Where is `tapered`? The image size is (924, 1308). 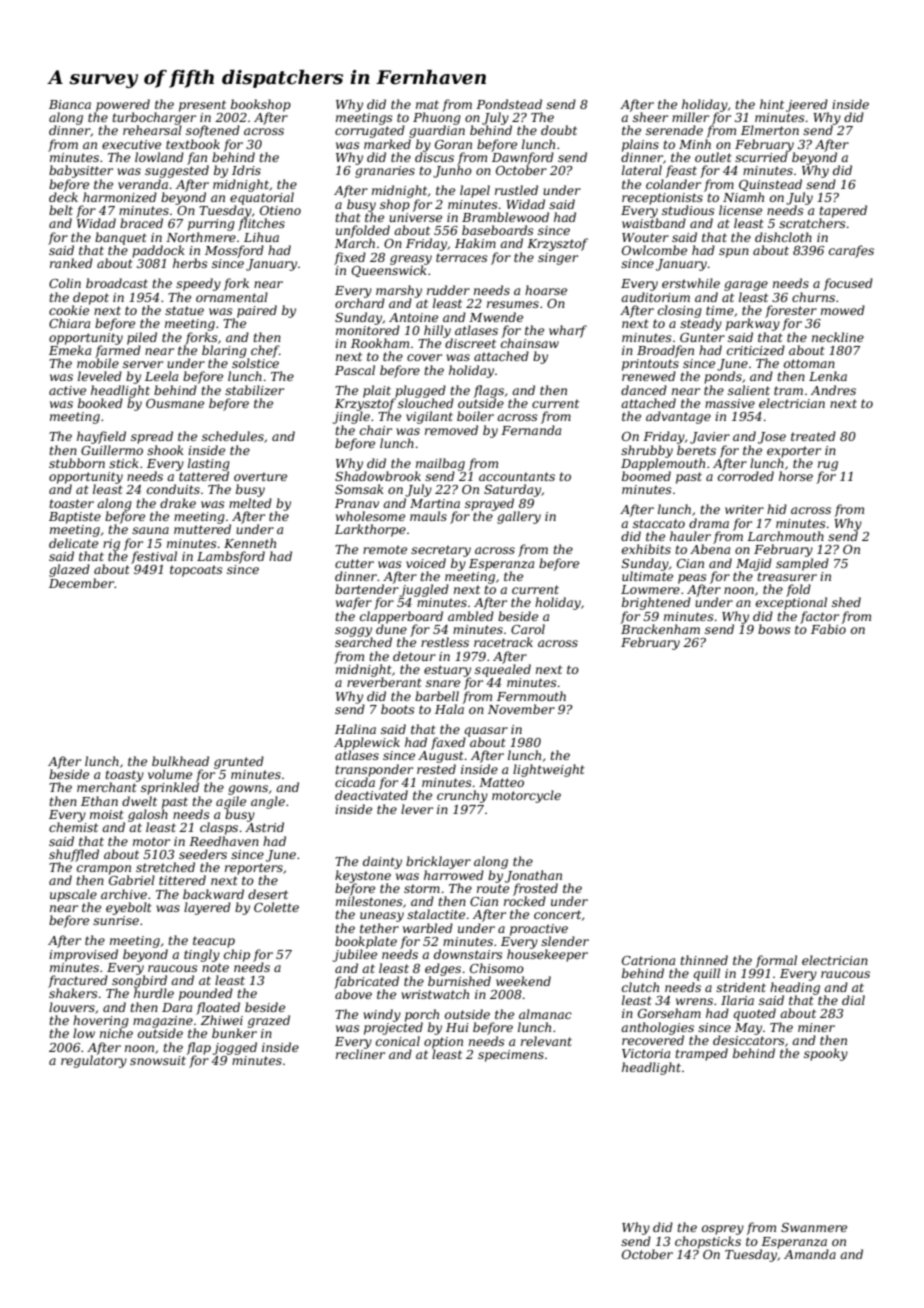 tapered is located at coordinates (843, 211).
